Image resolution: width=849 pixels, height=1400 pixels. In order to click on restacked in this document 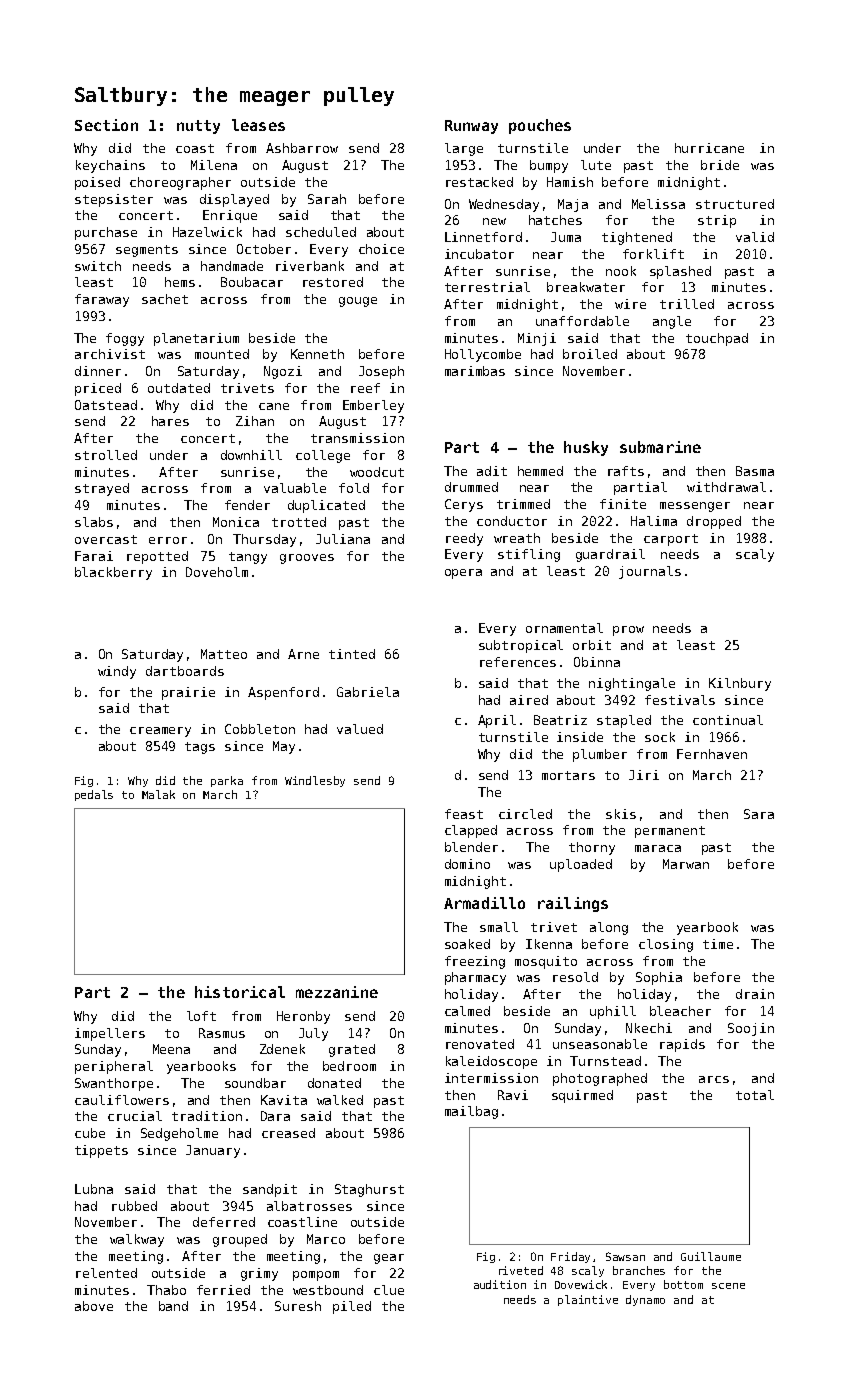, I will do `click(479, 182)`.
